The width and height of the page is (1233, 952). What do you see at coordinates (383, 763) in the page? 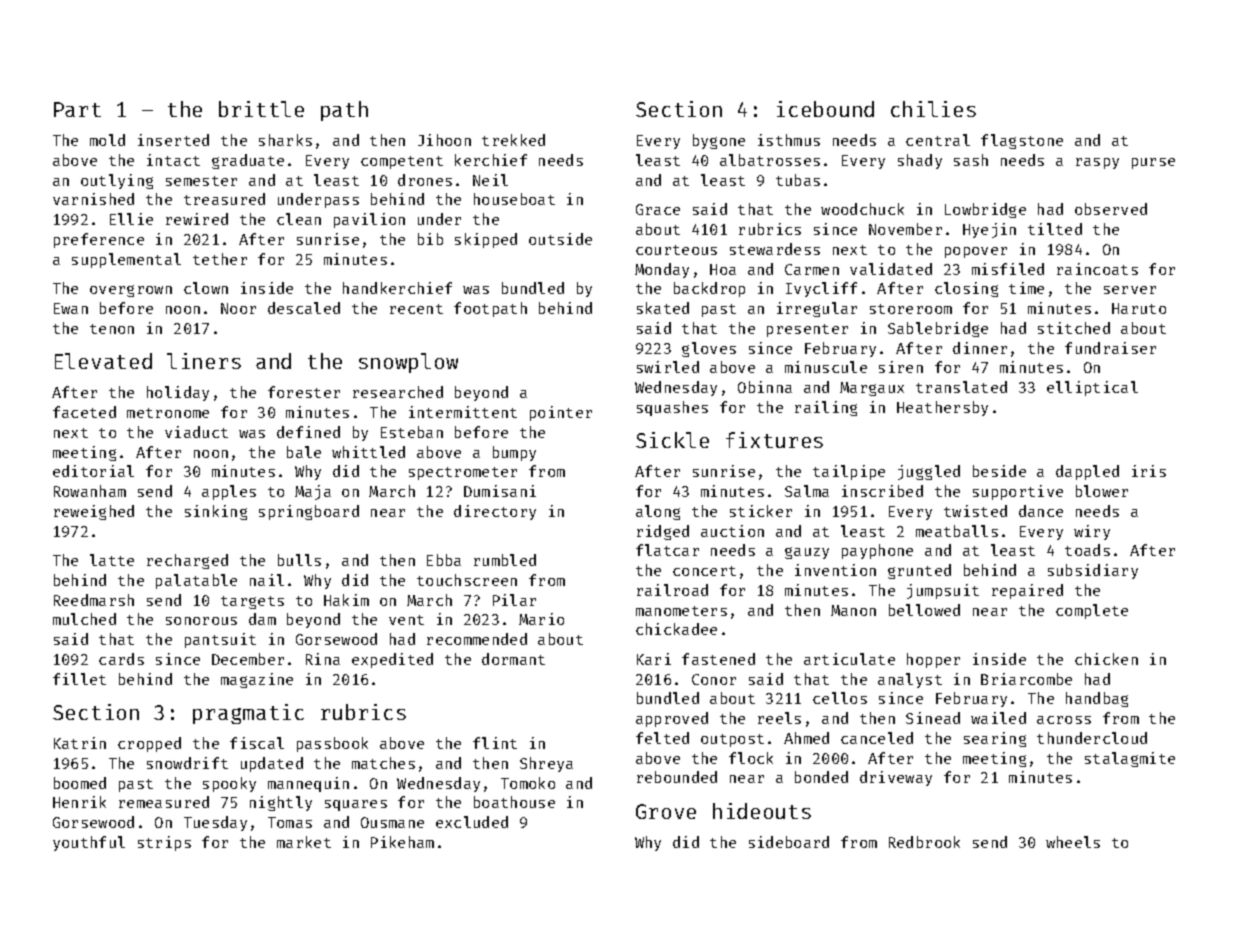
I see `matches` at bounding box center [383, 763].
